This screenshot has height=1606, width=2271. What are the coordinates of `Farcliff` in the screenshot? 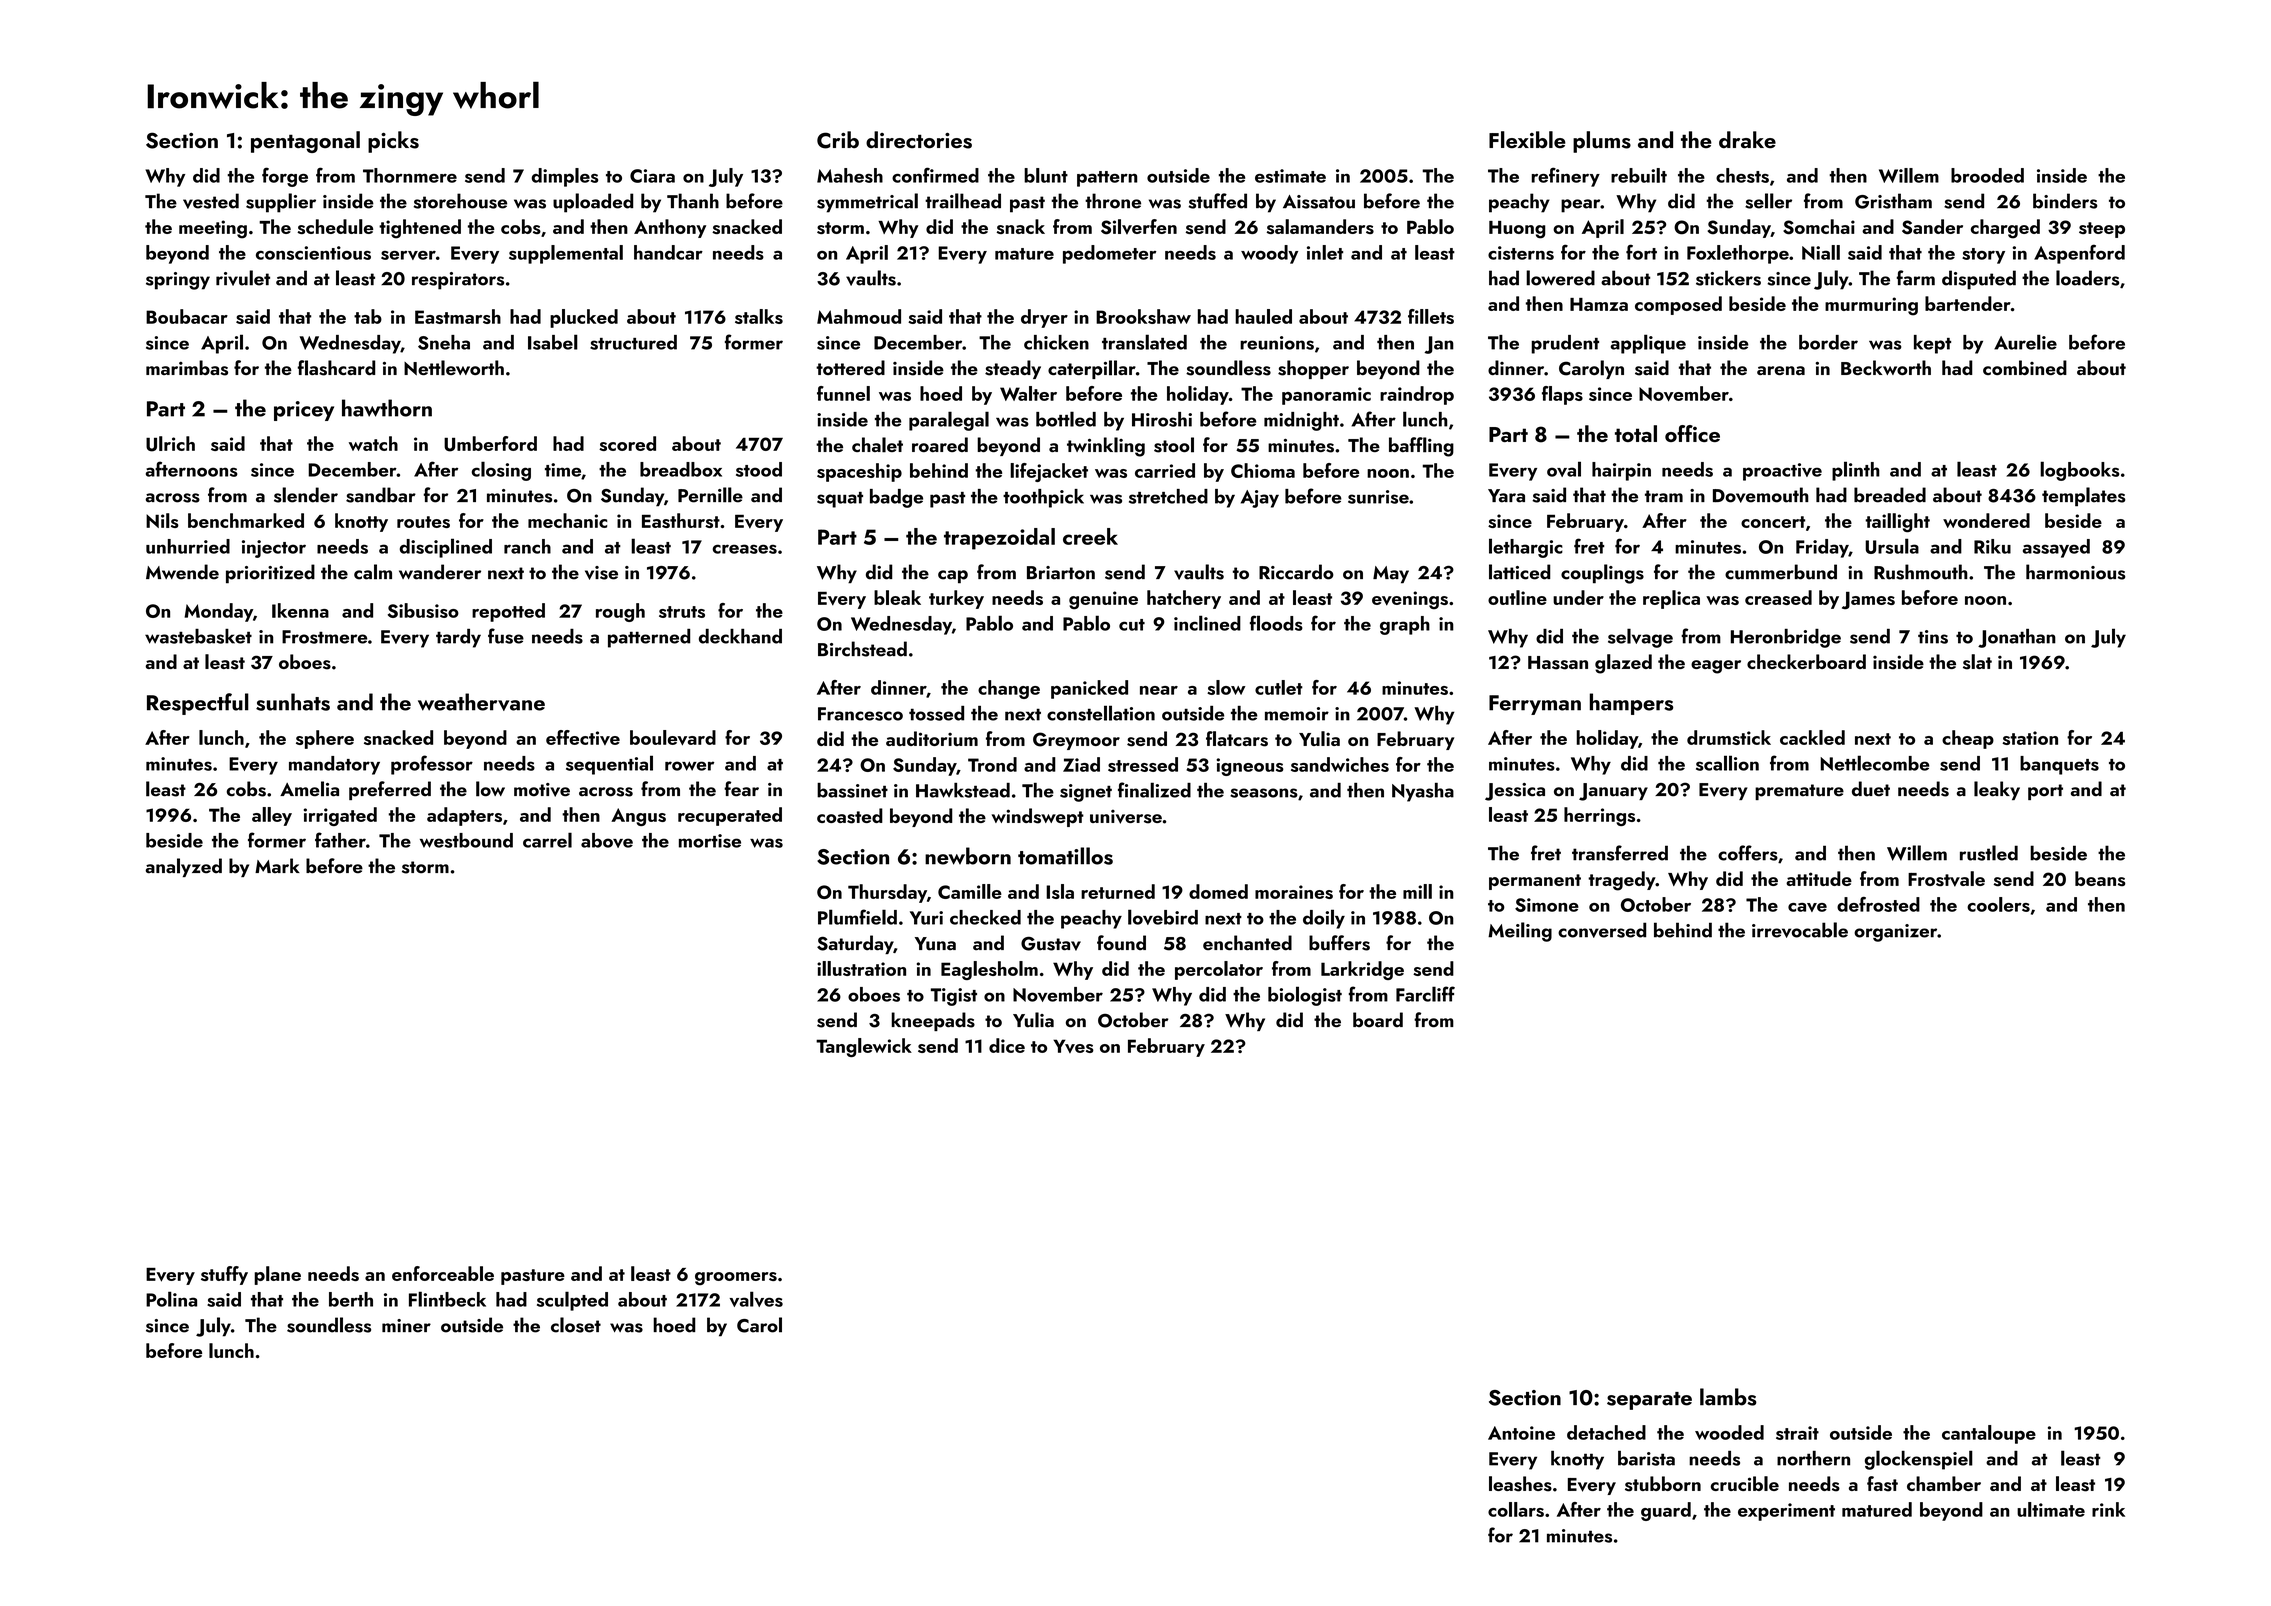 It's located at (1425, 994).
